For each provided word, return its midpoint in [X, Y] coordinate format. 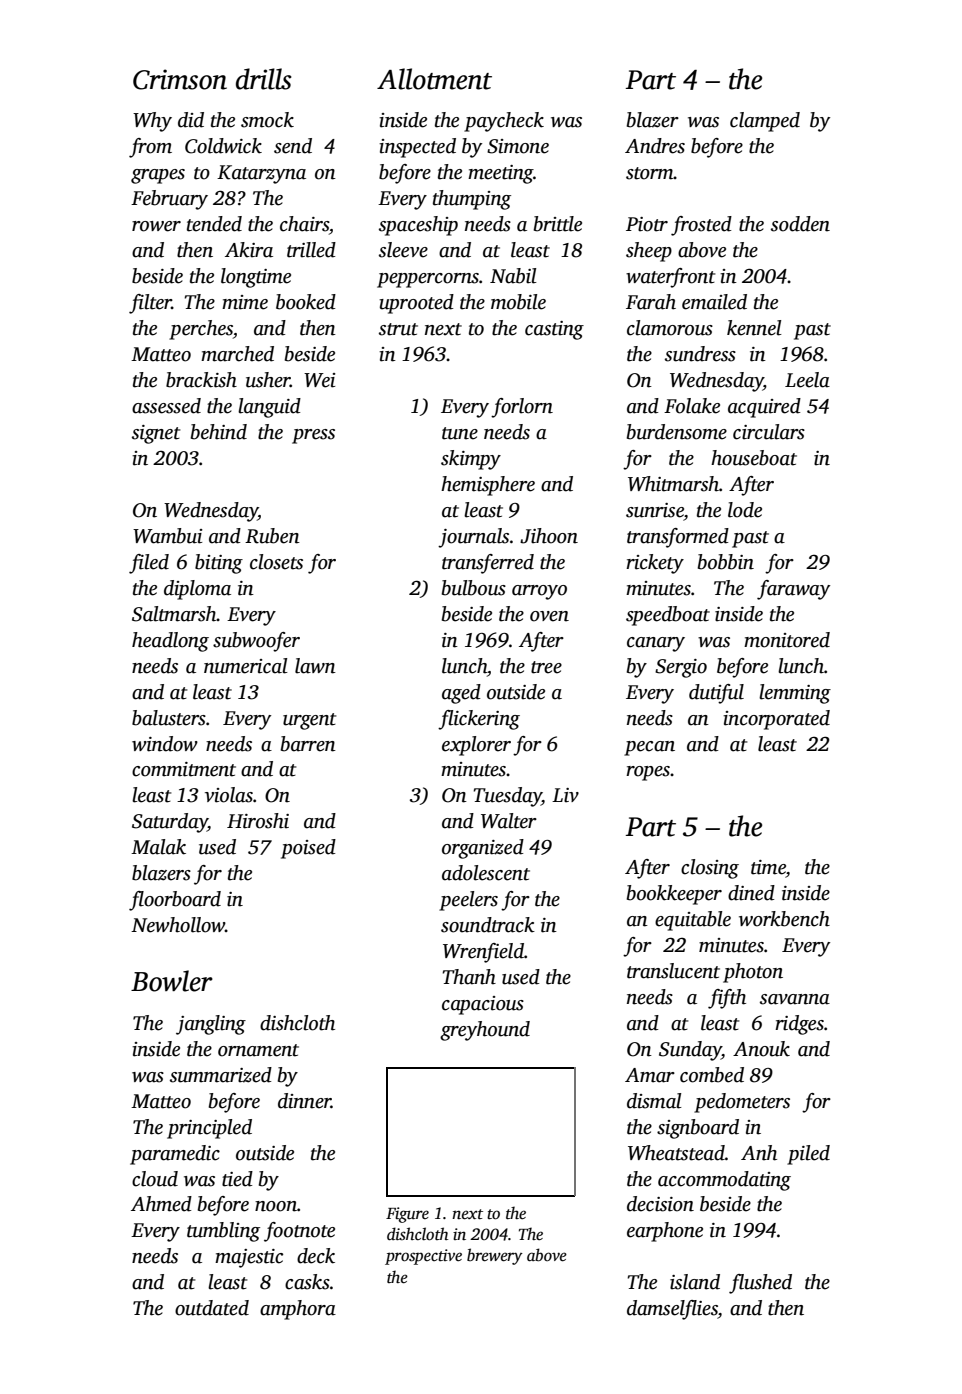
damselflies [672, 1310]
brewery [495, 1256]
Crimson [180, 79]
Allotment [434, 79]
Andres [655, 146]
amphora [298, 1310]
